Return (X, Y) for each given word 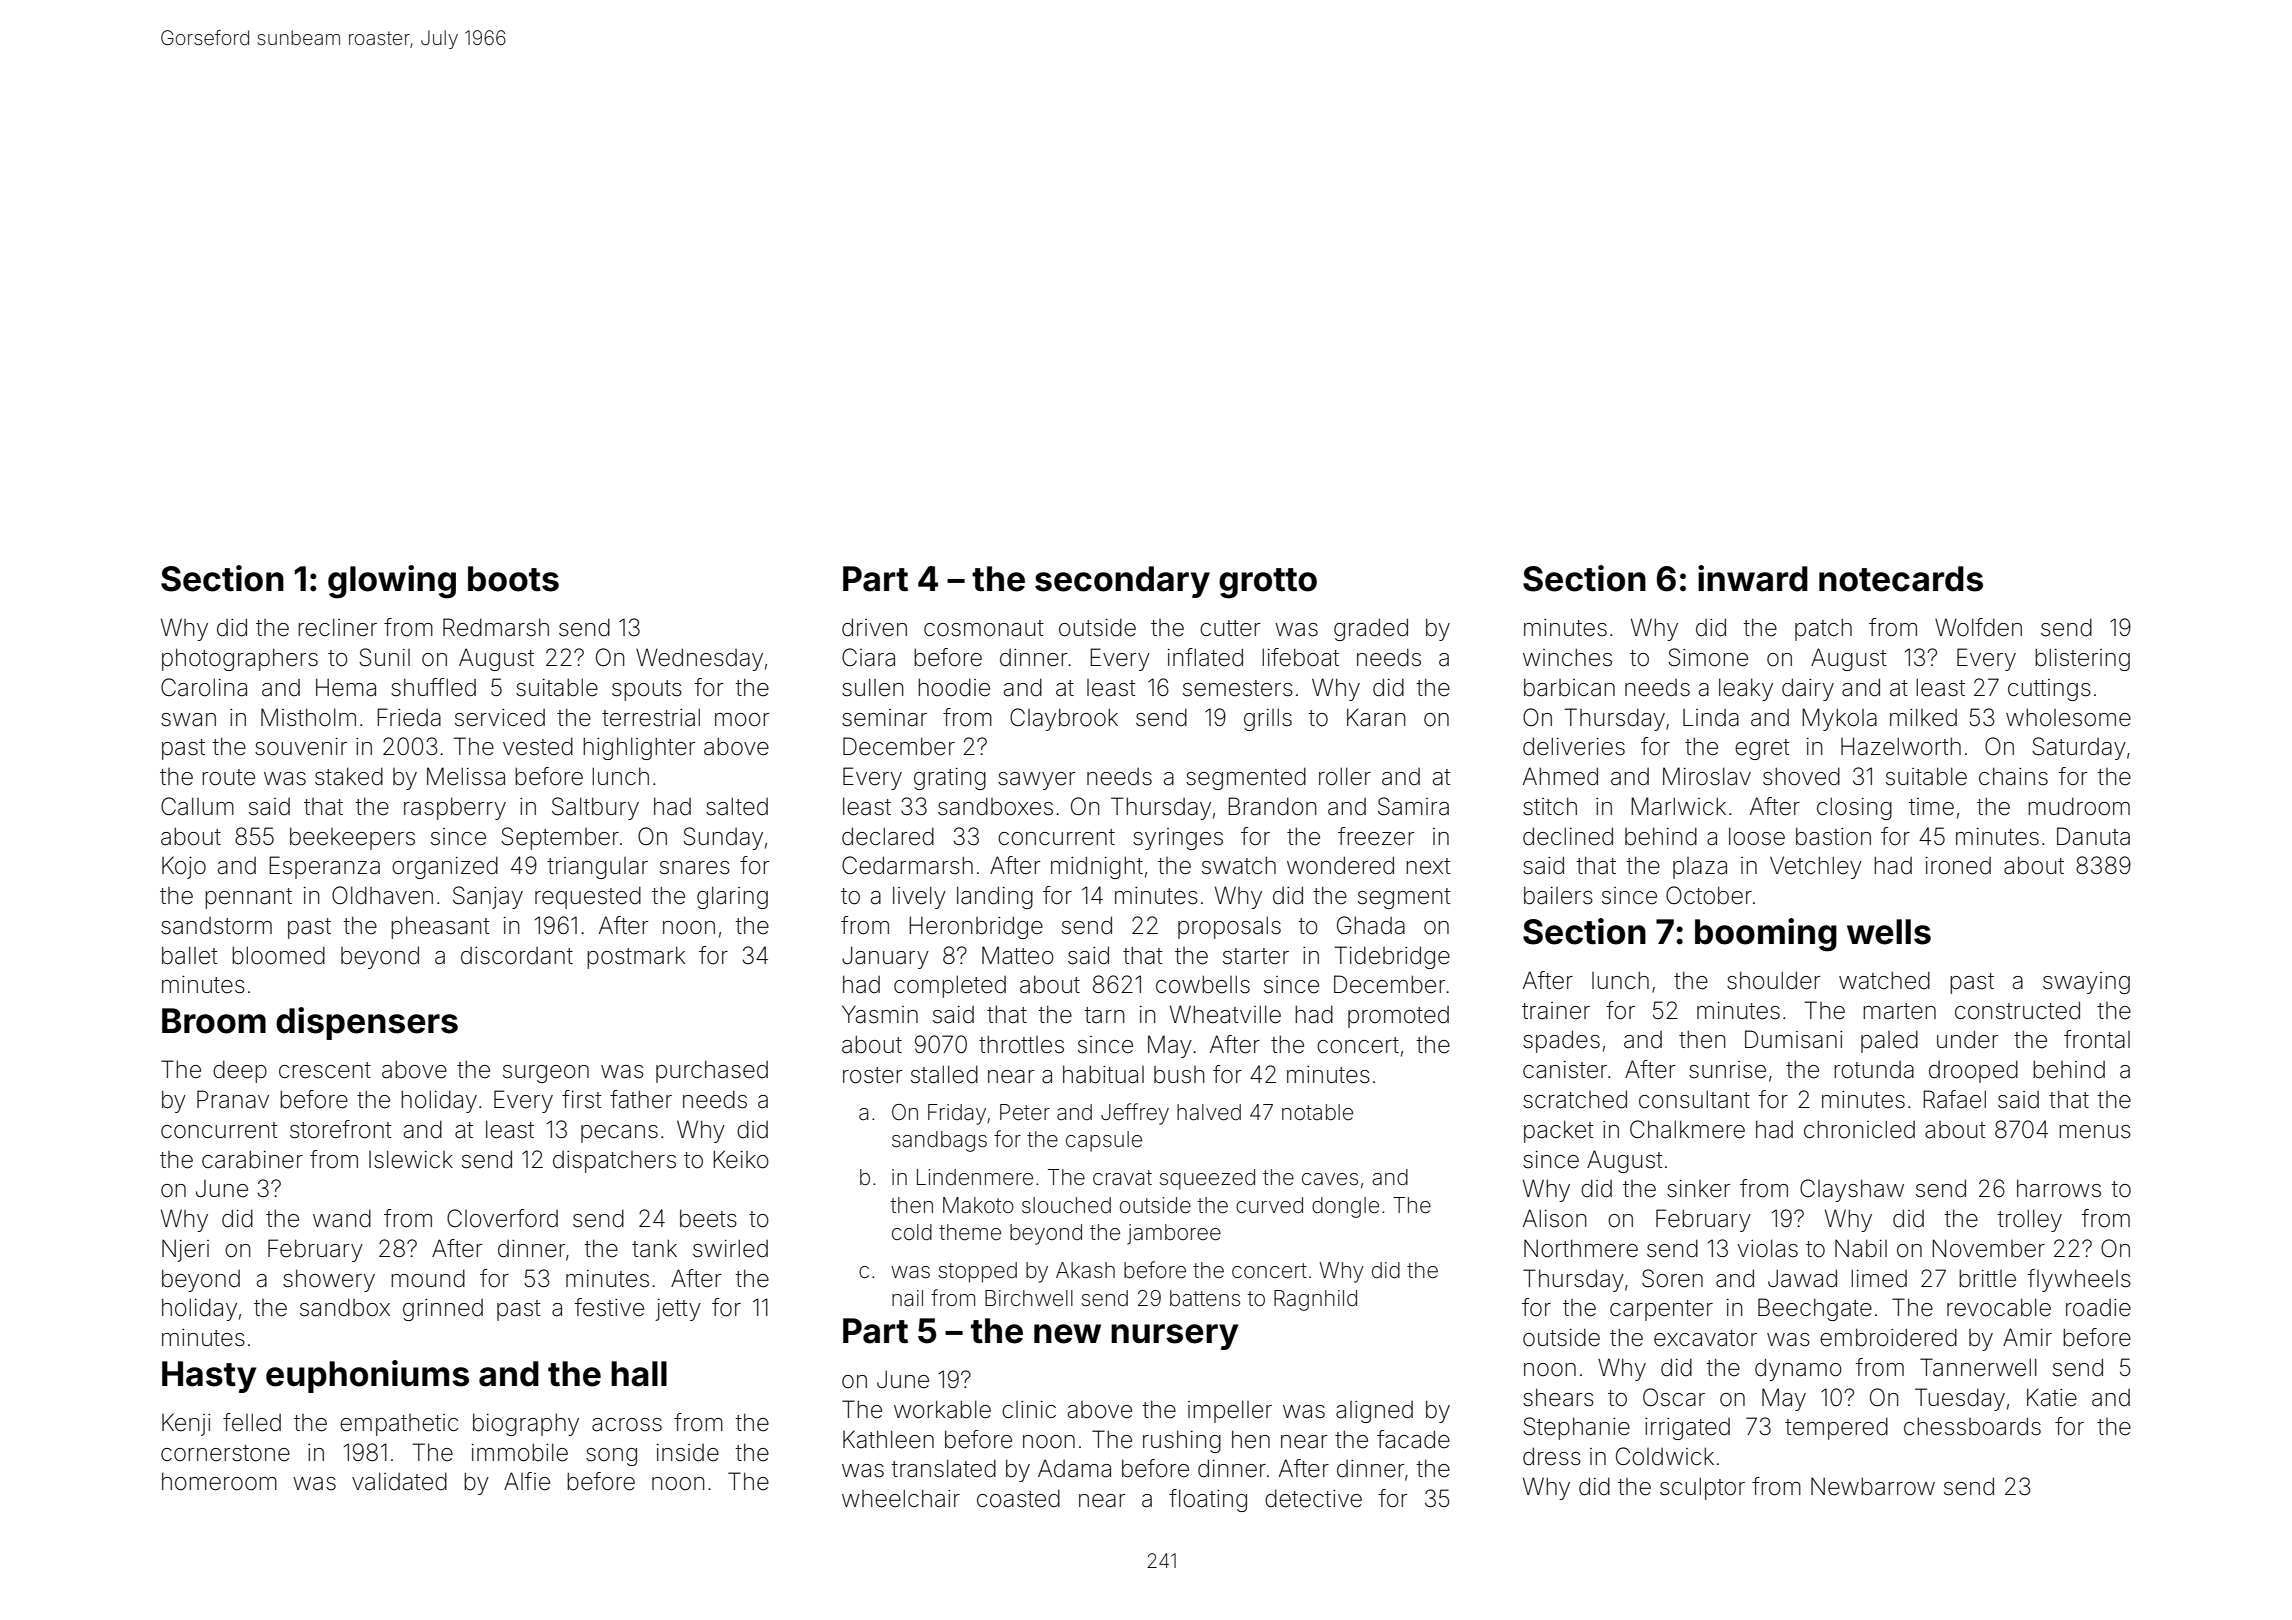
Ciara (868, 657)
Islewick (411, 1159)
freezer (1376, 836)
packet (1558, 1131)
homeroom (219, 1481)
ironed (1958, 866)
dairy (1808, 689)
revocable (1999, 1307)
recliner (337, 627)
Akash (1085, 1270)
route (228, 777)
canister (1565, 1070)
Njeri (185, 1250)
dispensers (367, 1023)
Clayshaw (1852, 1190)
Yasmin (880, 1014)
